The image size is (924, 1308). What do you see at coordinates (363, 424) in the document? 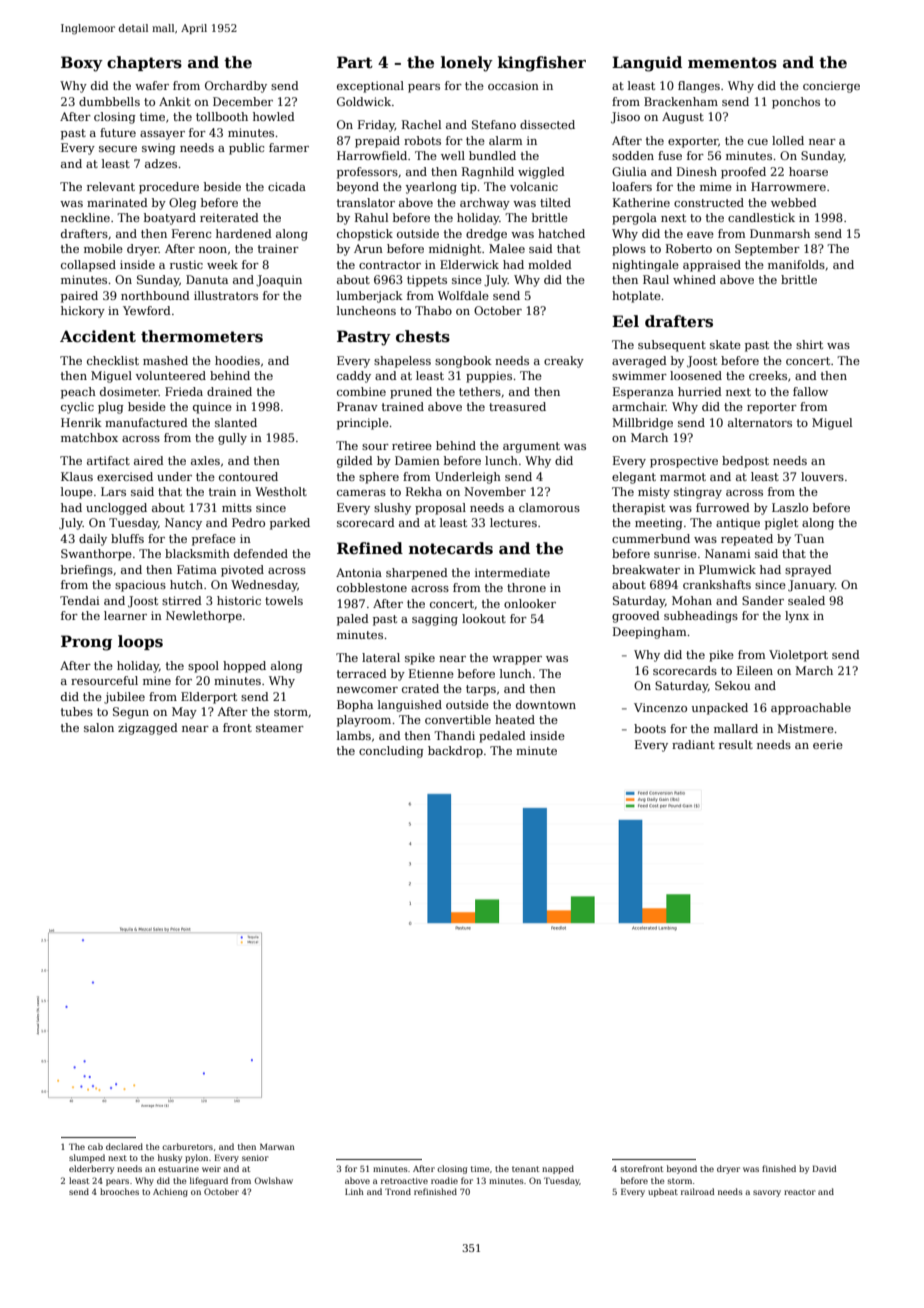
I see `principle` at bounding box center [363, 424].
